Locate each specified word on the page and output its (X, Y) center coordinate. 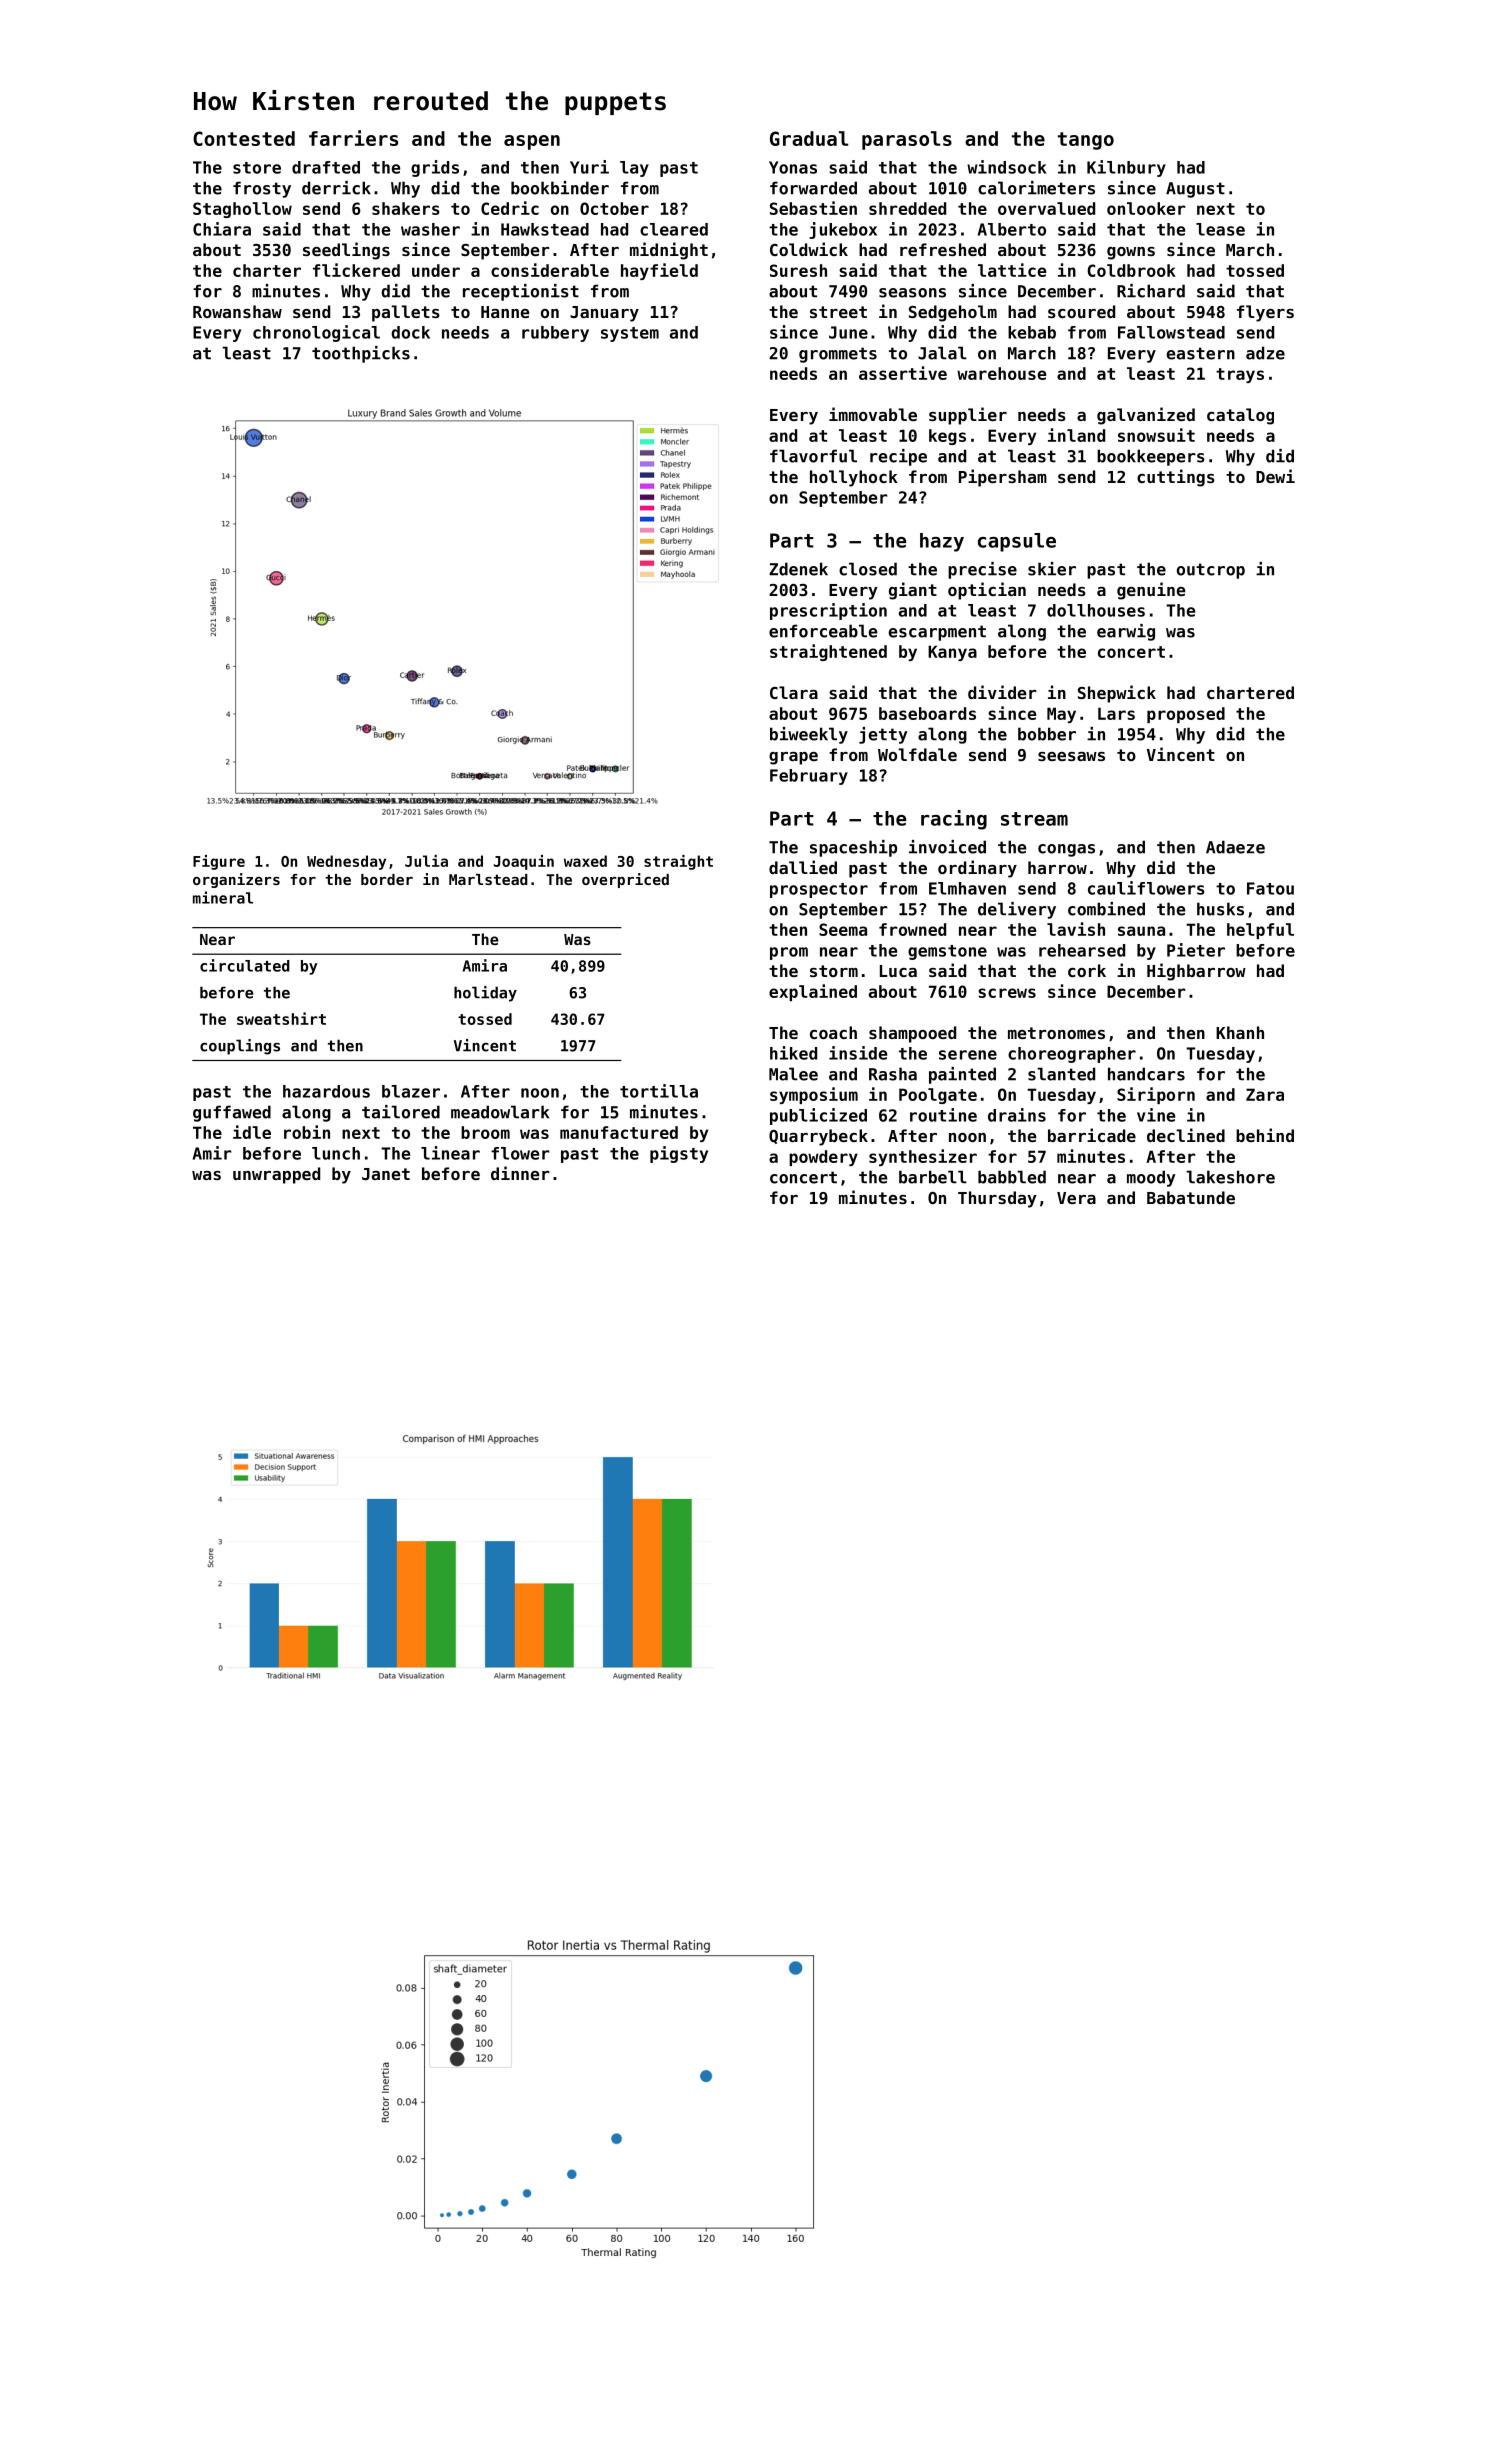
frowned (912, 929)
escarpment (937, 633)
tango (1086, 141)
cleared (674, 229)
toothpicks (361, 354)
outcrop (1211, 571)
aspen (532, 142)
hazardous (326, 1091)
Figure (219, 862)
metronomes (1056, 1033)
